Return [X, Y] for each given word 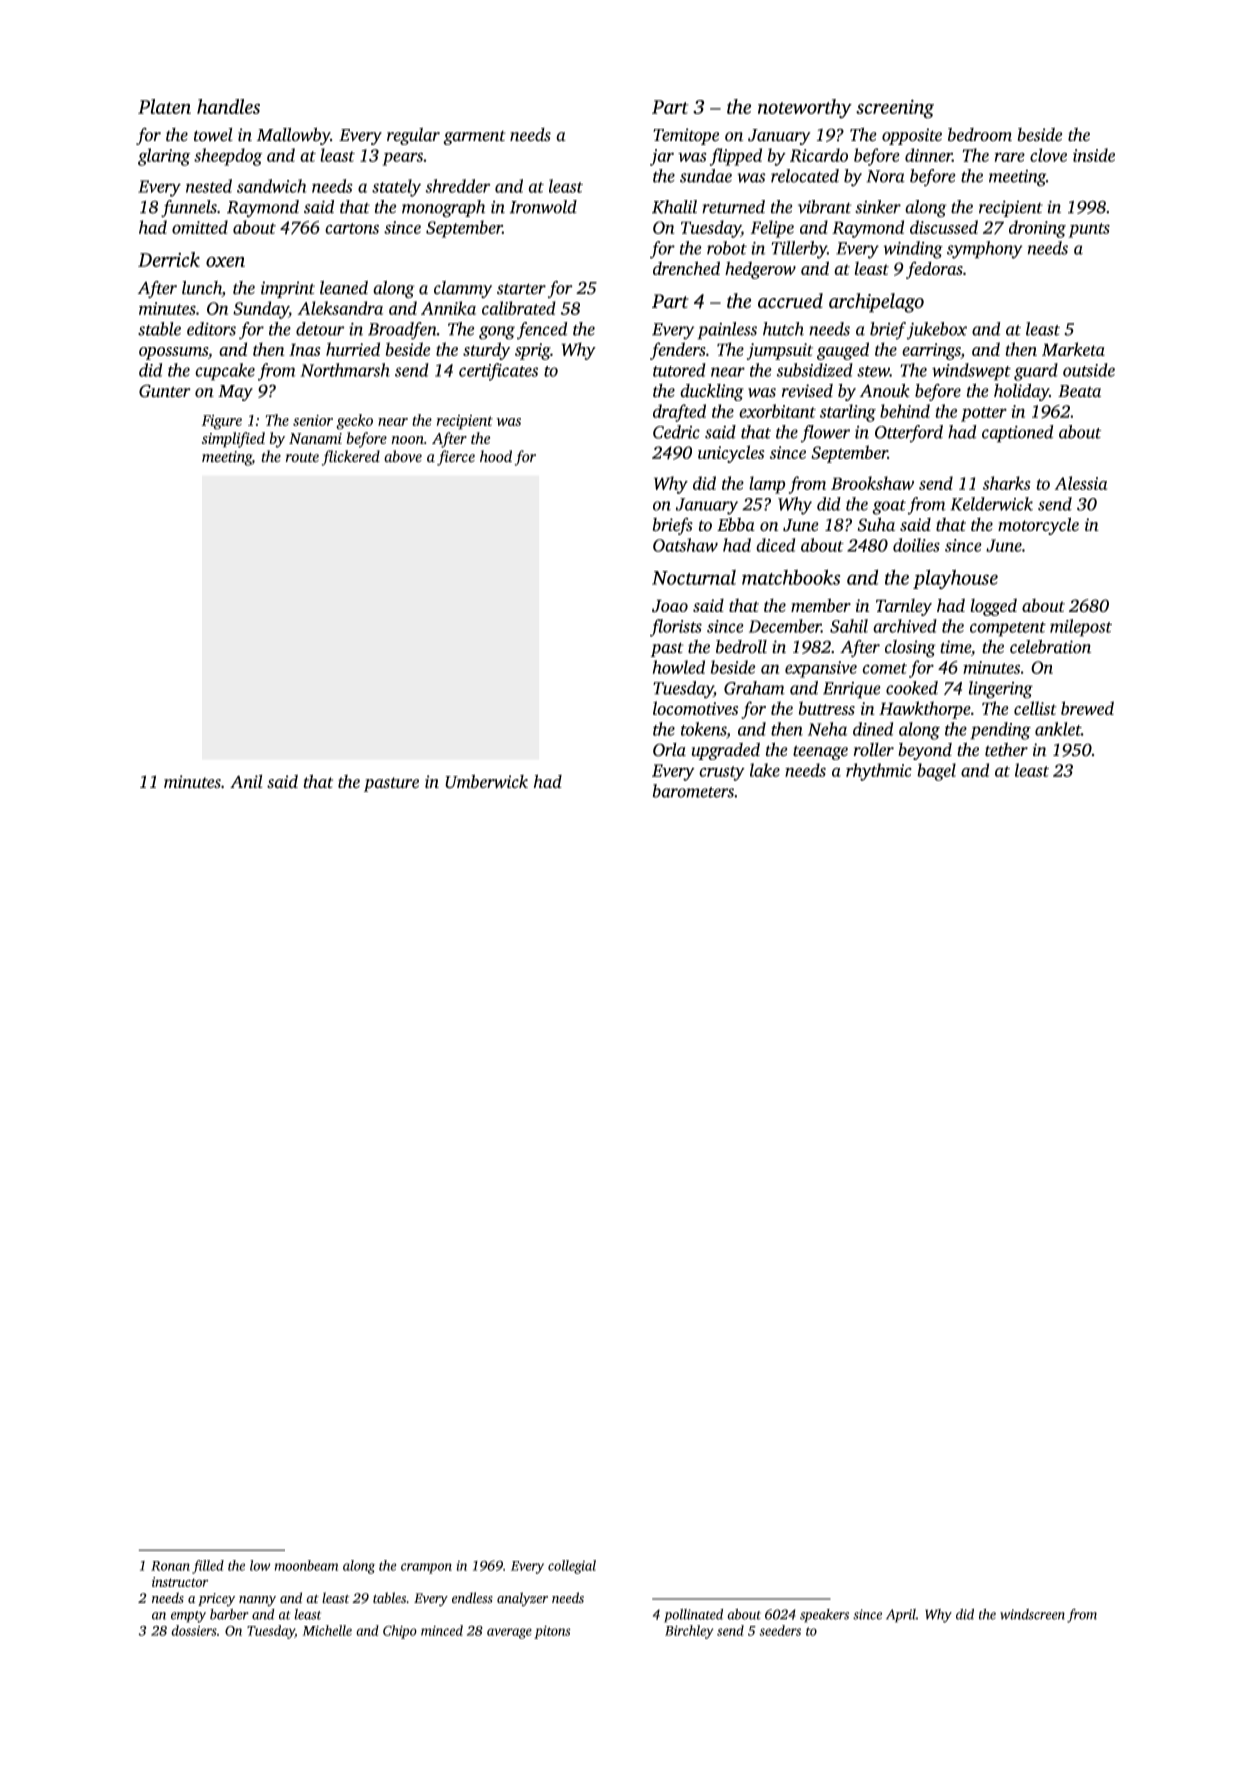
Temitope [686, 136]
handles [228, 106]
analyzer [522, 1599]
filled [208, 1567]
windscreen [1032, 1614]
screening [895, 109]
